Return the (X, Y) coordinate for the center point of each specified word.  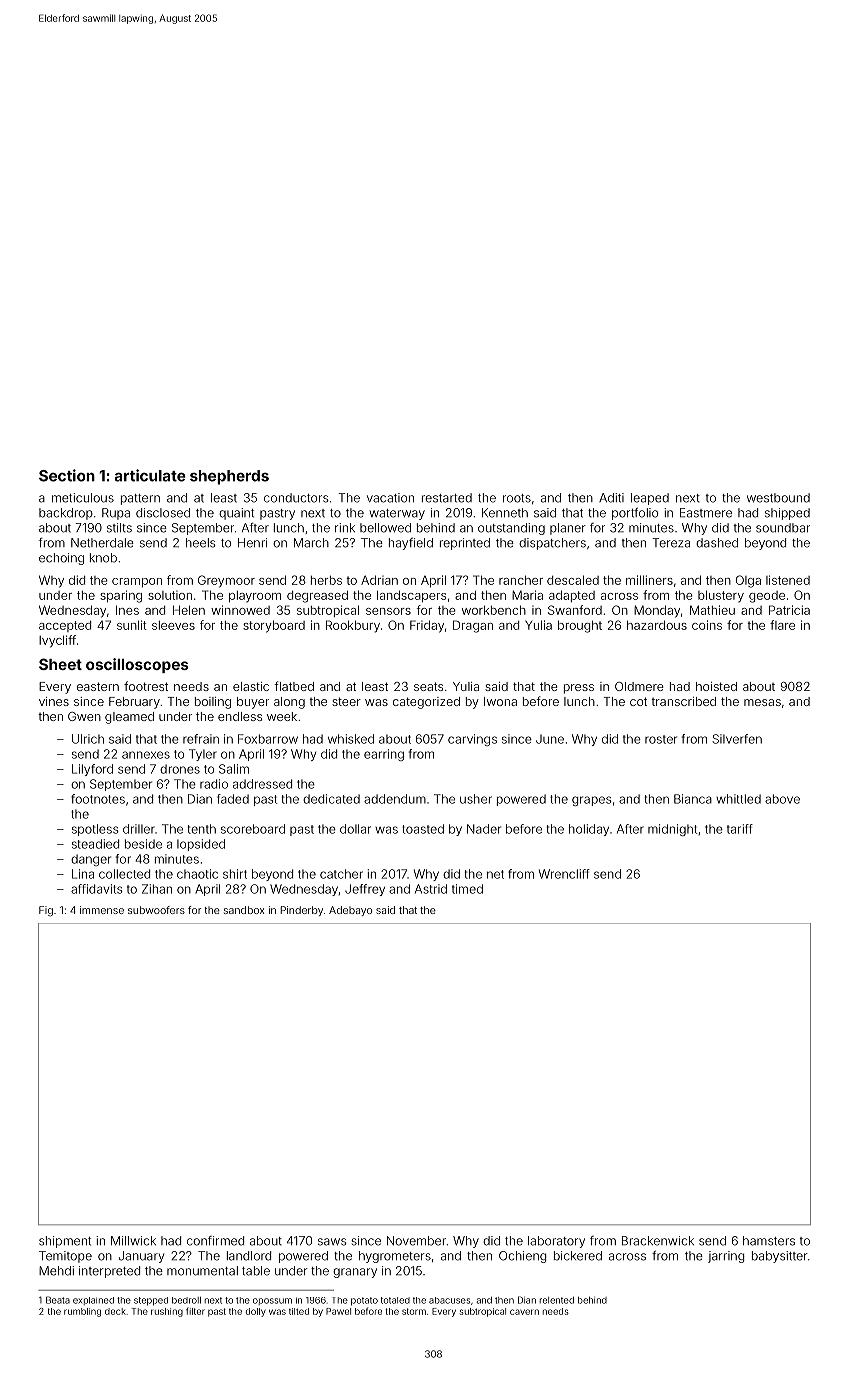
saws (332, 1242)
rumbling (82, 1312)
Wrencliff (564, 874)
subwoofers (156, 910)
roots (517, 498)
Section (67, 475)
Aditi (611, 498)
